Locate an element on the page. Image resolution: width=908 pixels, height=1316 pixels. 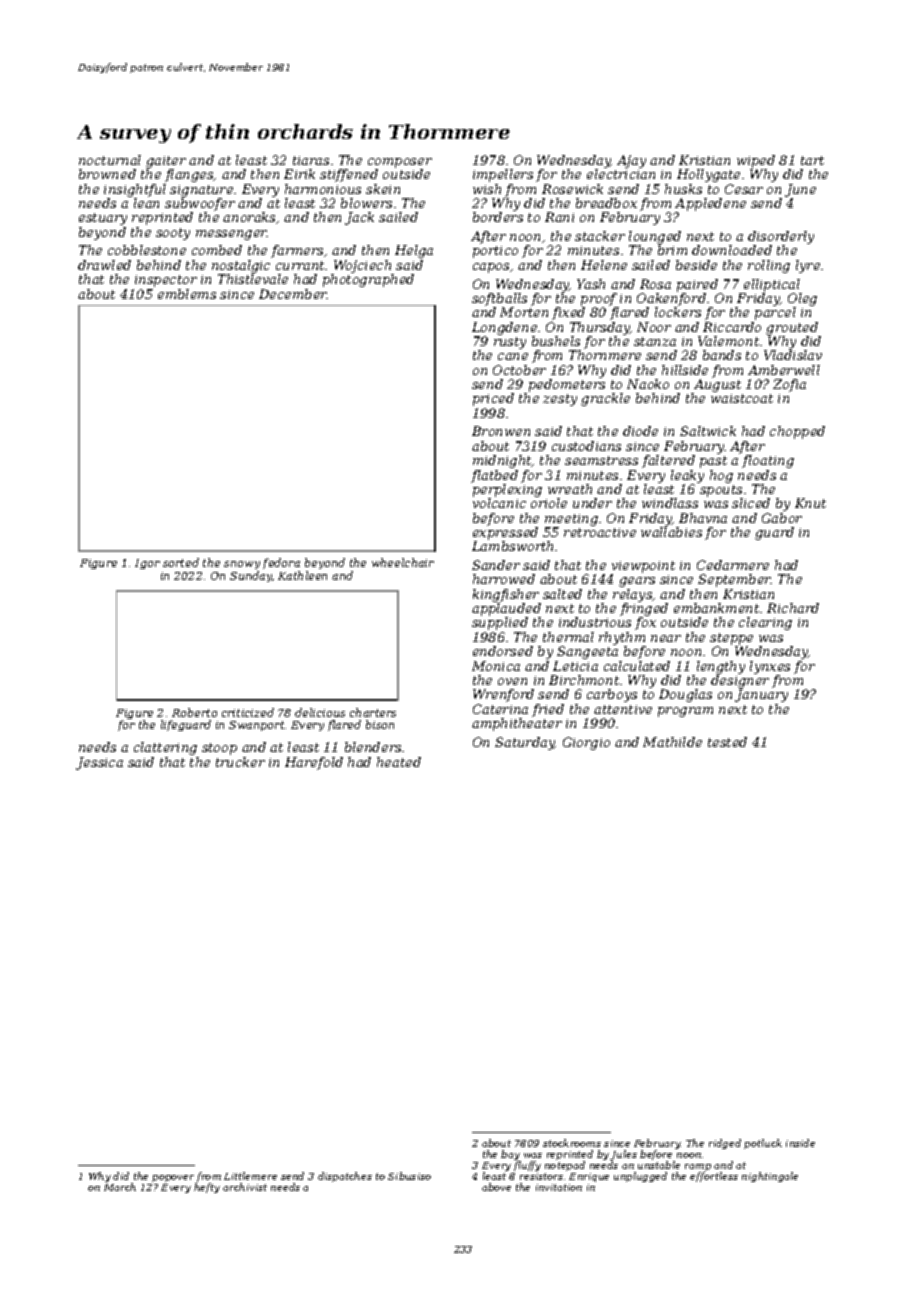
browned is located at coordinates (107, 174).
